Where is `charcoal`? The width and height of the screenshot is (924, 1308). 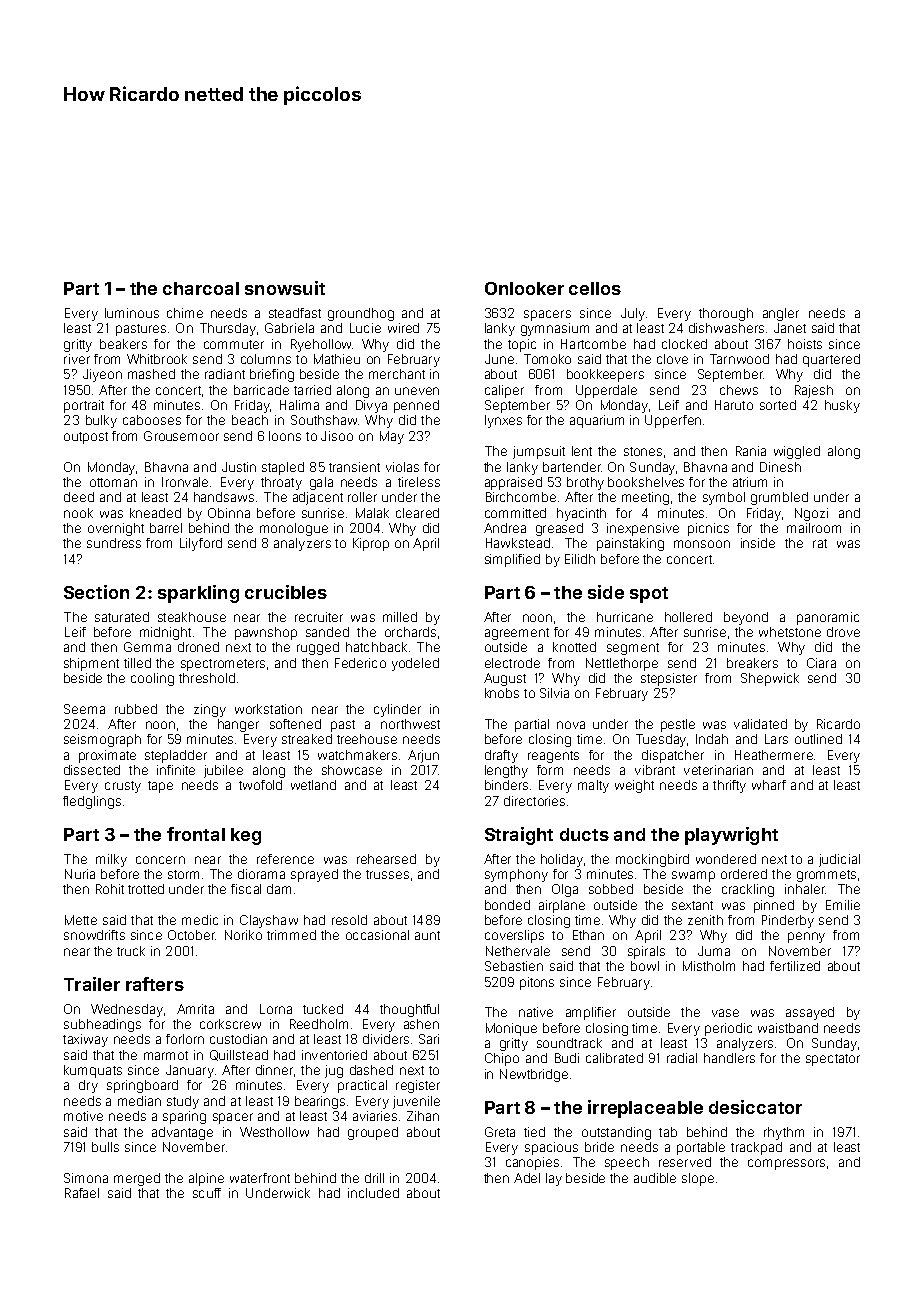 charcoal is located at coordinates (201, 288).
